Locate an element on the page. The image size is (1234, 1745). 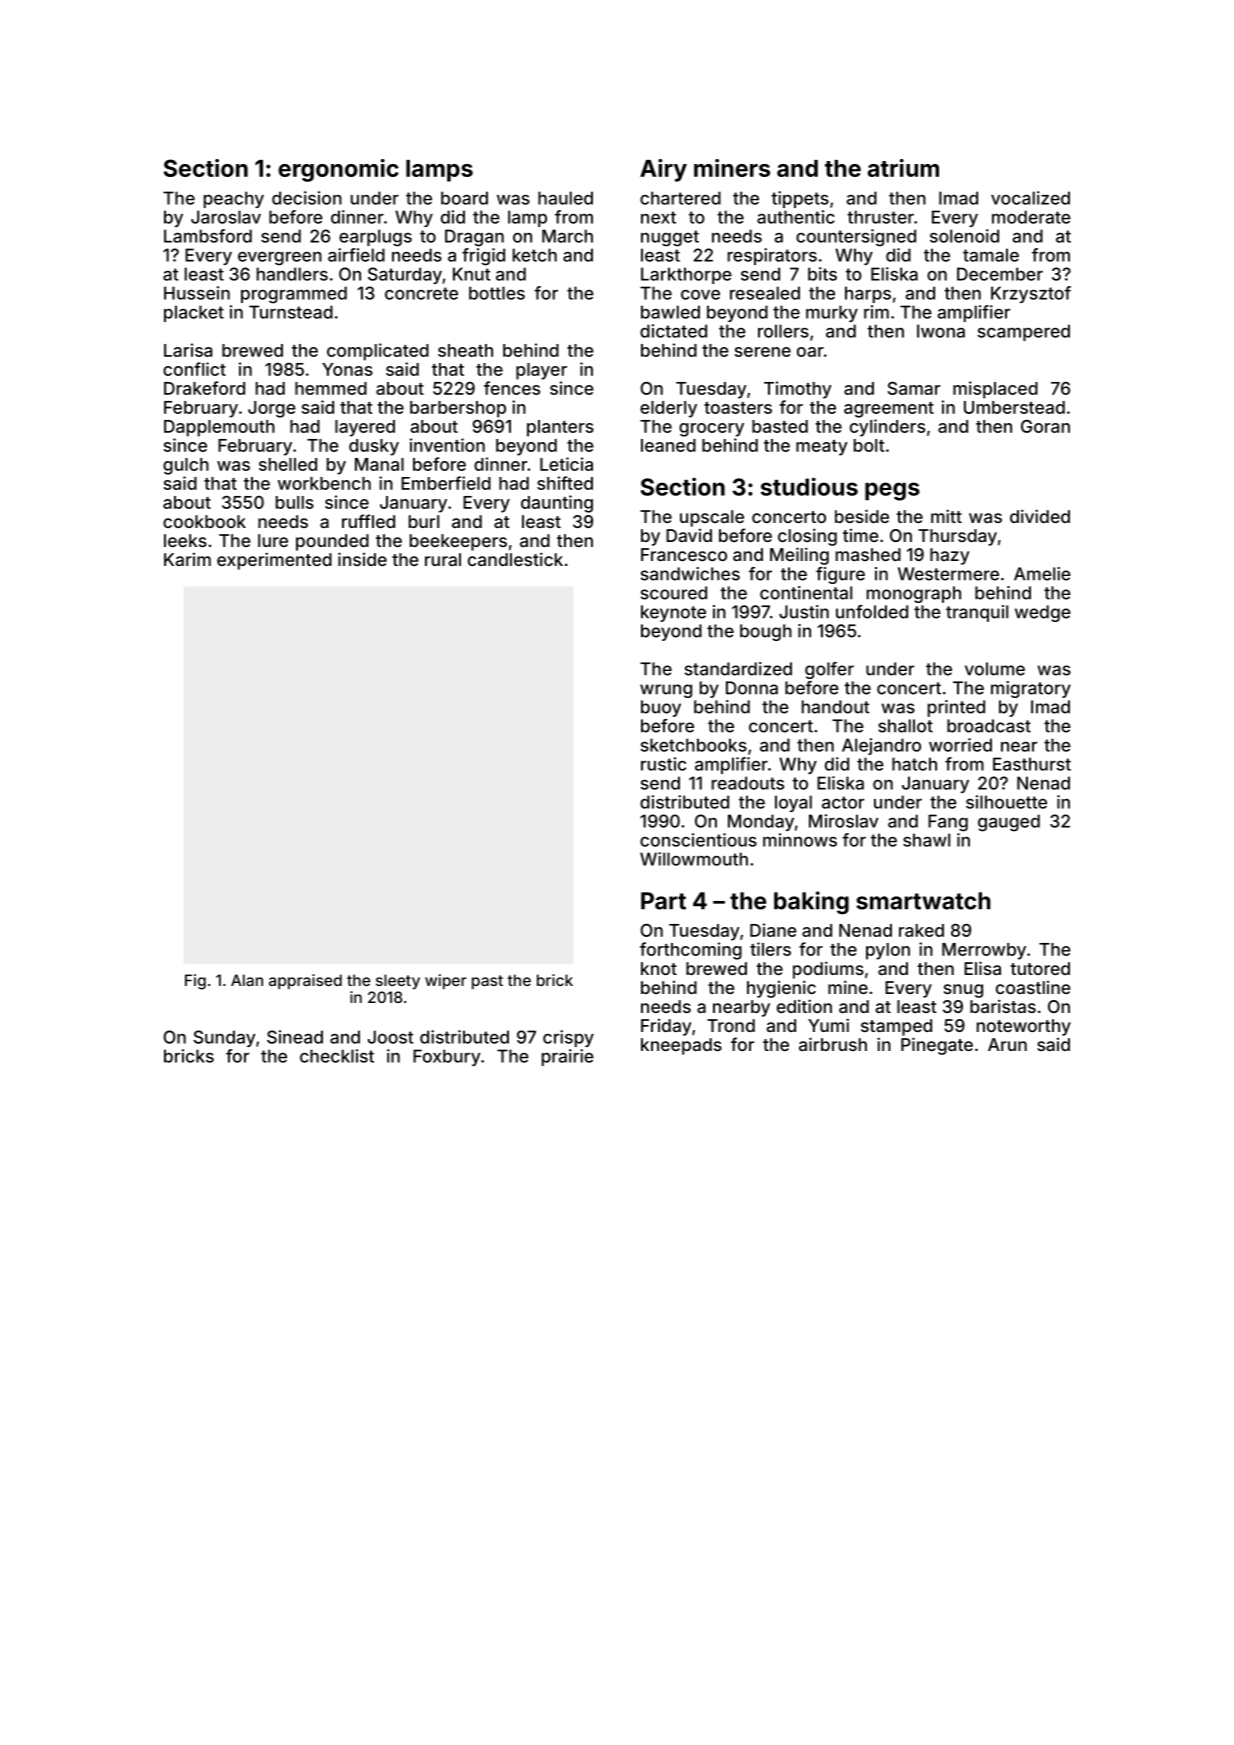
keynote is located at coordinates (673, 613).
